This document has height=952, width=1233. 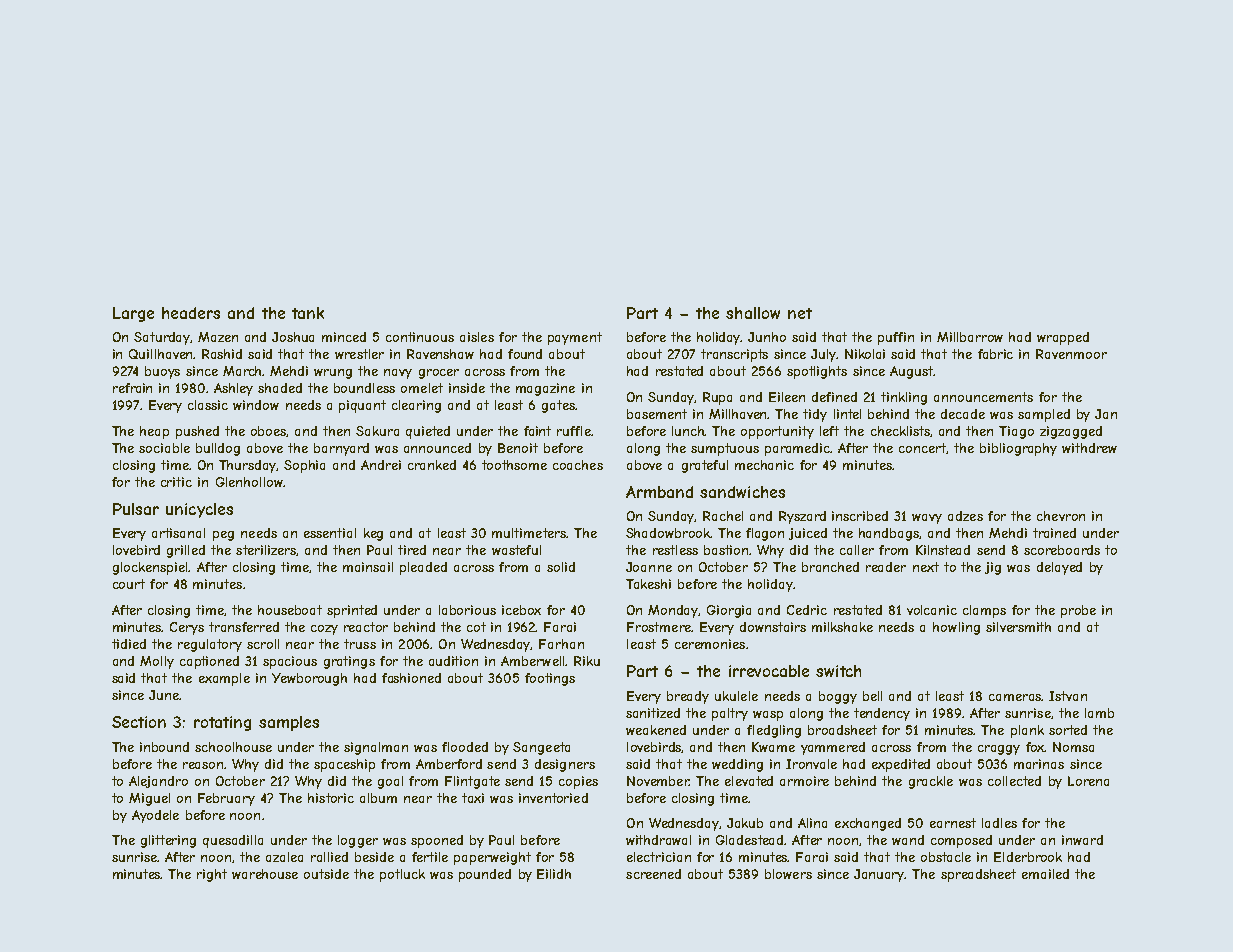 I want to click on concert, so click(x=923, y=448).
